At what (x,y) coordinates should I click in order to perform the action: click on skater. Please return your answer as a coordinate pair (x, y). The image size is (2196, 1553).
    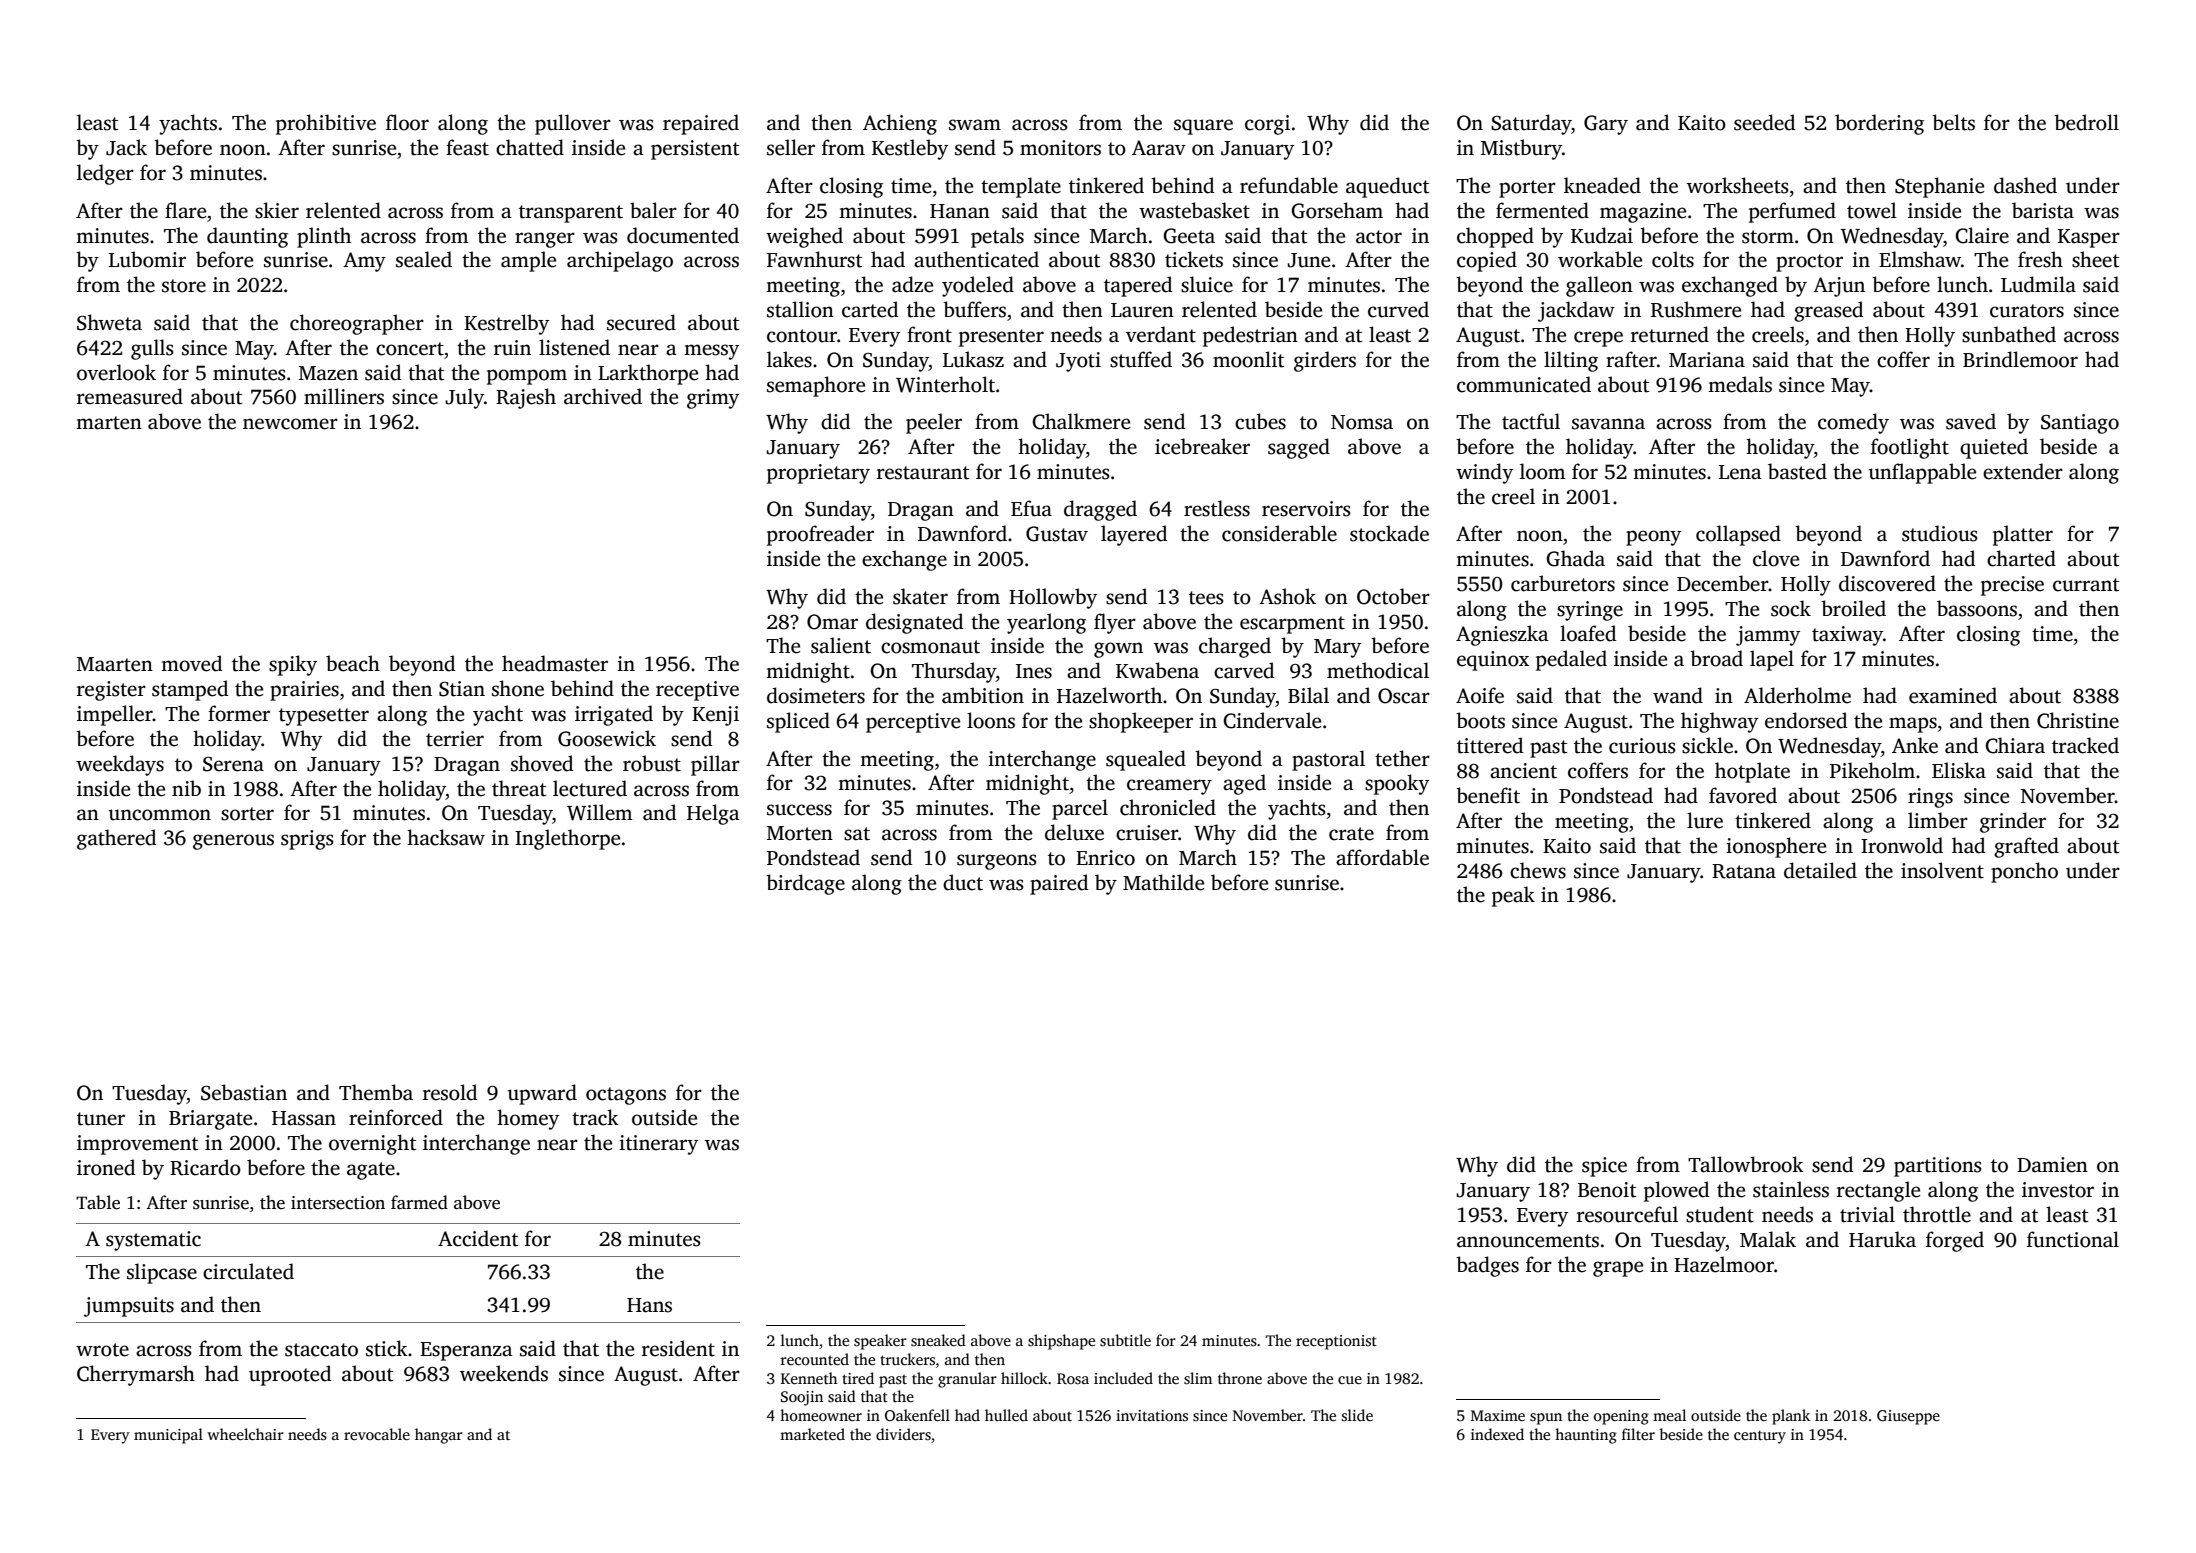
    Looking at the image, I should click on (920, 596).
